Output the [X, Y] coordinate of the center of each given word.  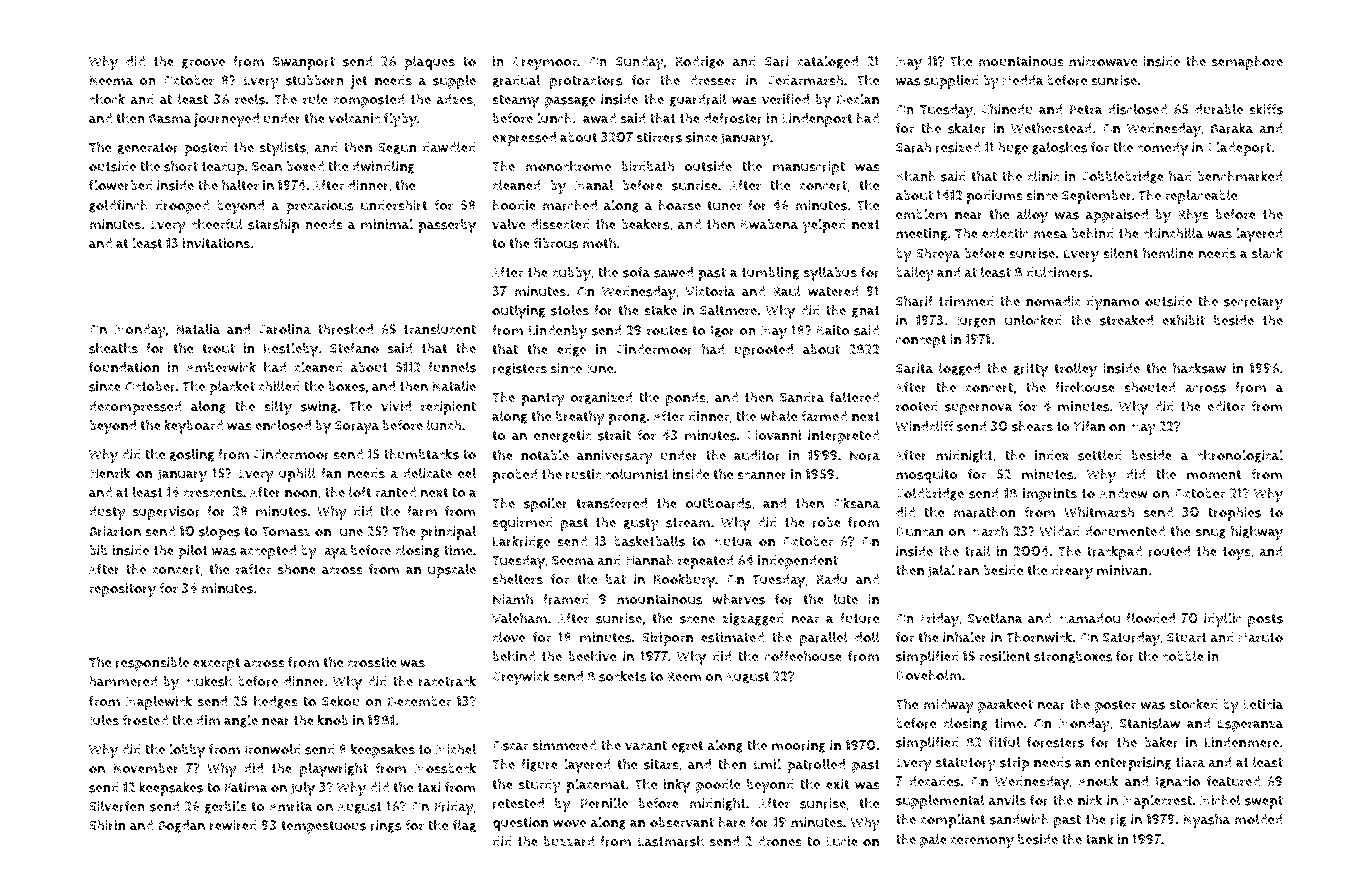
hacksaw [1199, 368]
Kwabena [769, 224]
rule [315, 99]
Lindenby [558, 332]
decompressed [135, 408]
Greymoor [544, 64]
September [1097, 197]
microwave [1103, 61]
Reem [684, 676]
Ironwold [272, 749]
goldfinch [118, 206]
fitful [1004, 742]
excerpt [216, 664]
